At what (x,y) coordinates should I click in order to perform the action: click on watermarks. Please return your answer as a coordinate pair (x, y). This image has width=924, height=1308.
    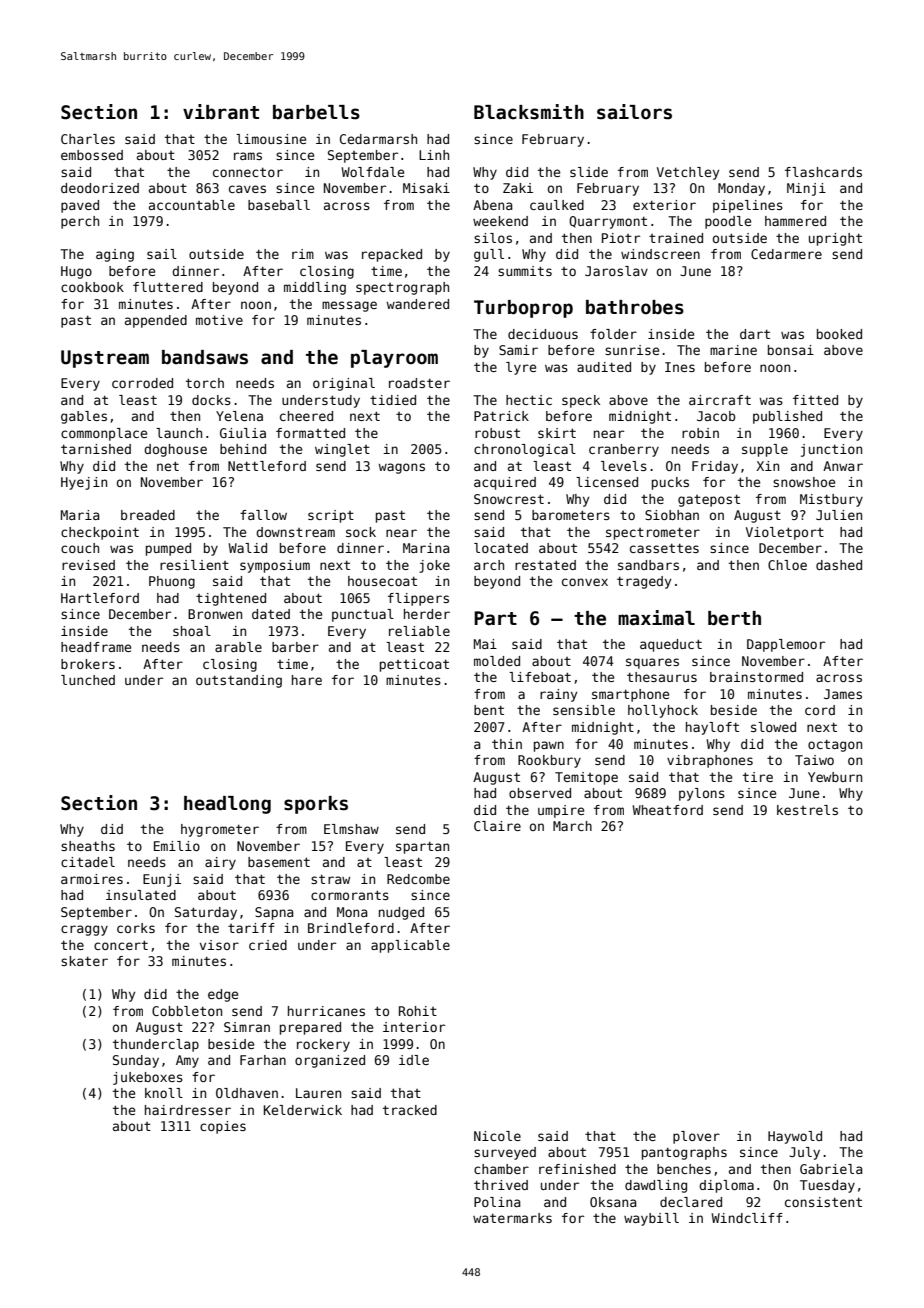
    Looking at the image, I should click on (512, 1218).
